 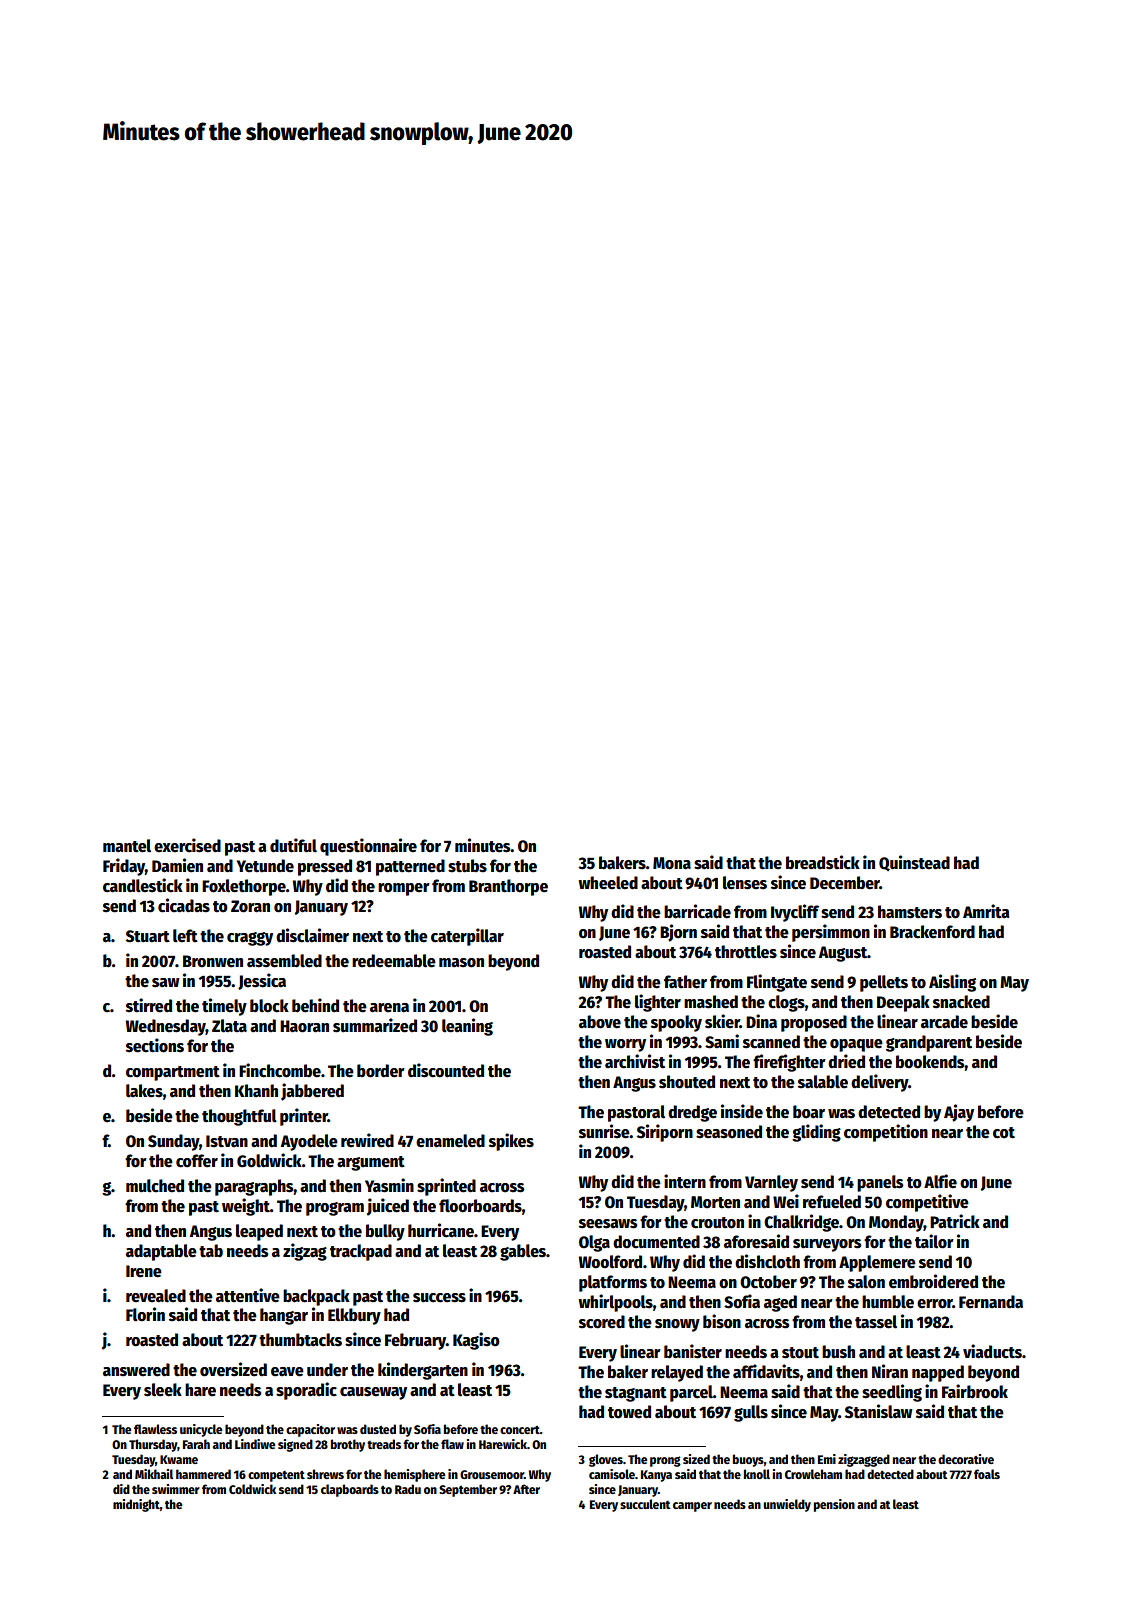 I want to click on caterpillar, so click(x=467, y=937).
